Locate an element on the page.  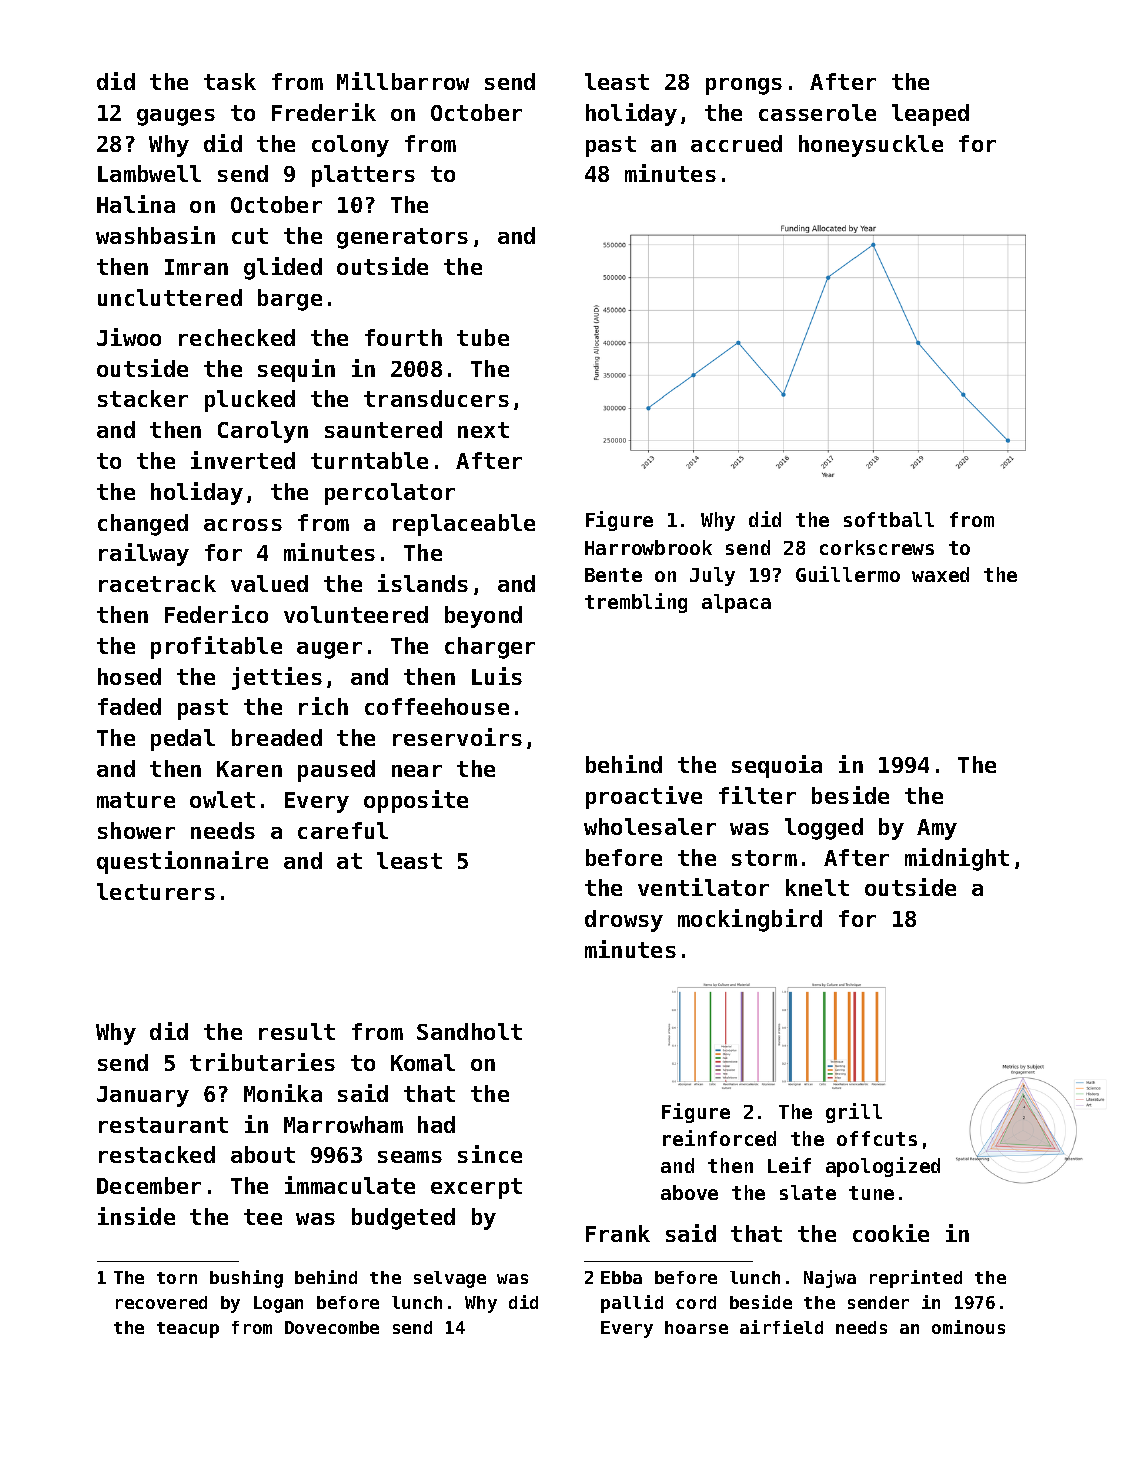
volunteered is located at coordinates (356, 614).
